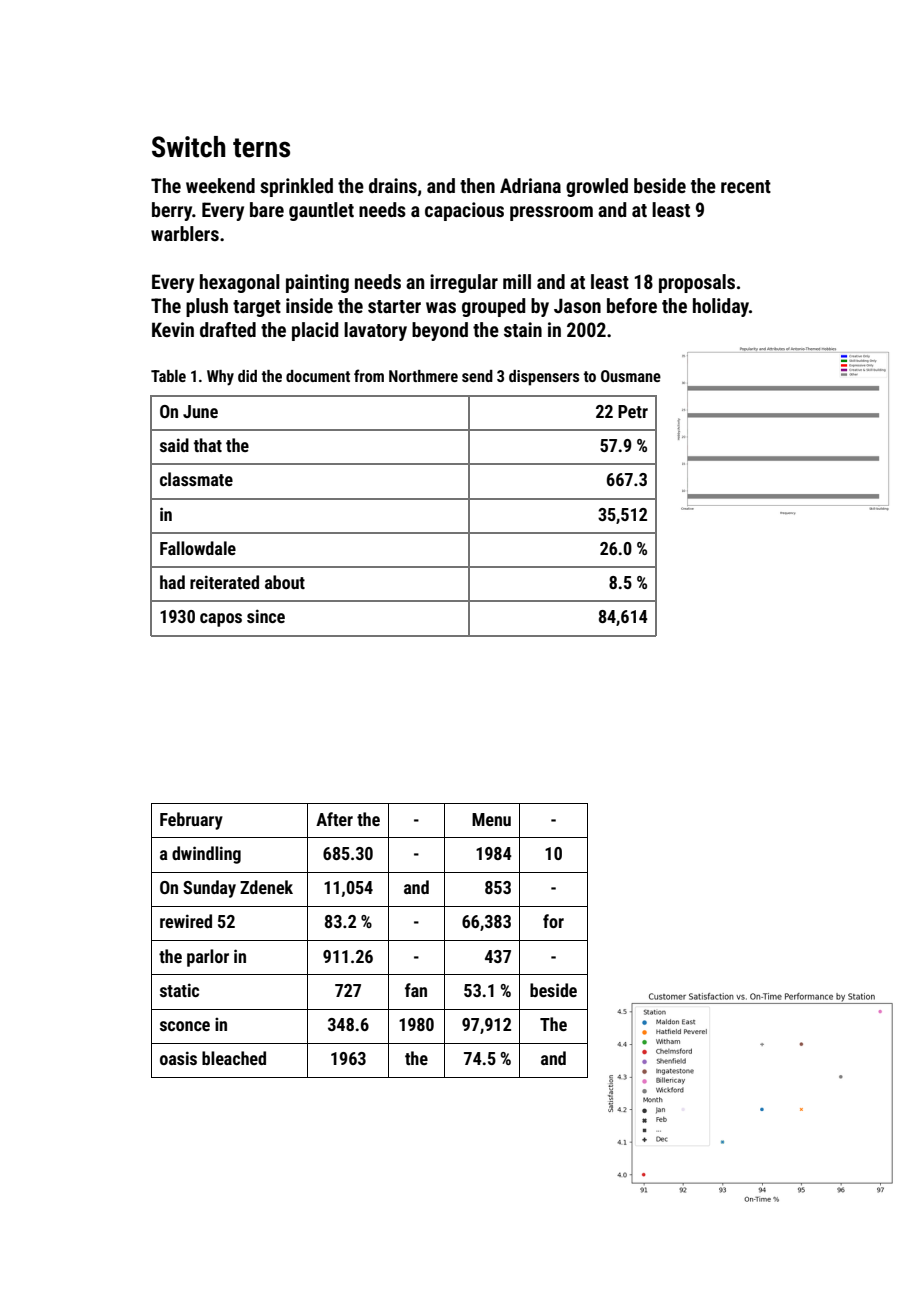  I want to click on since, so click(266, 616).
